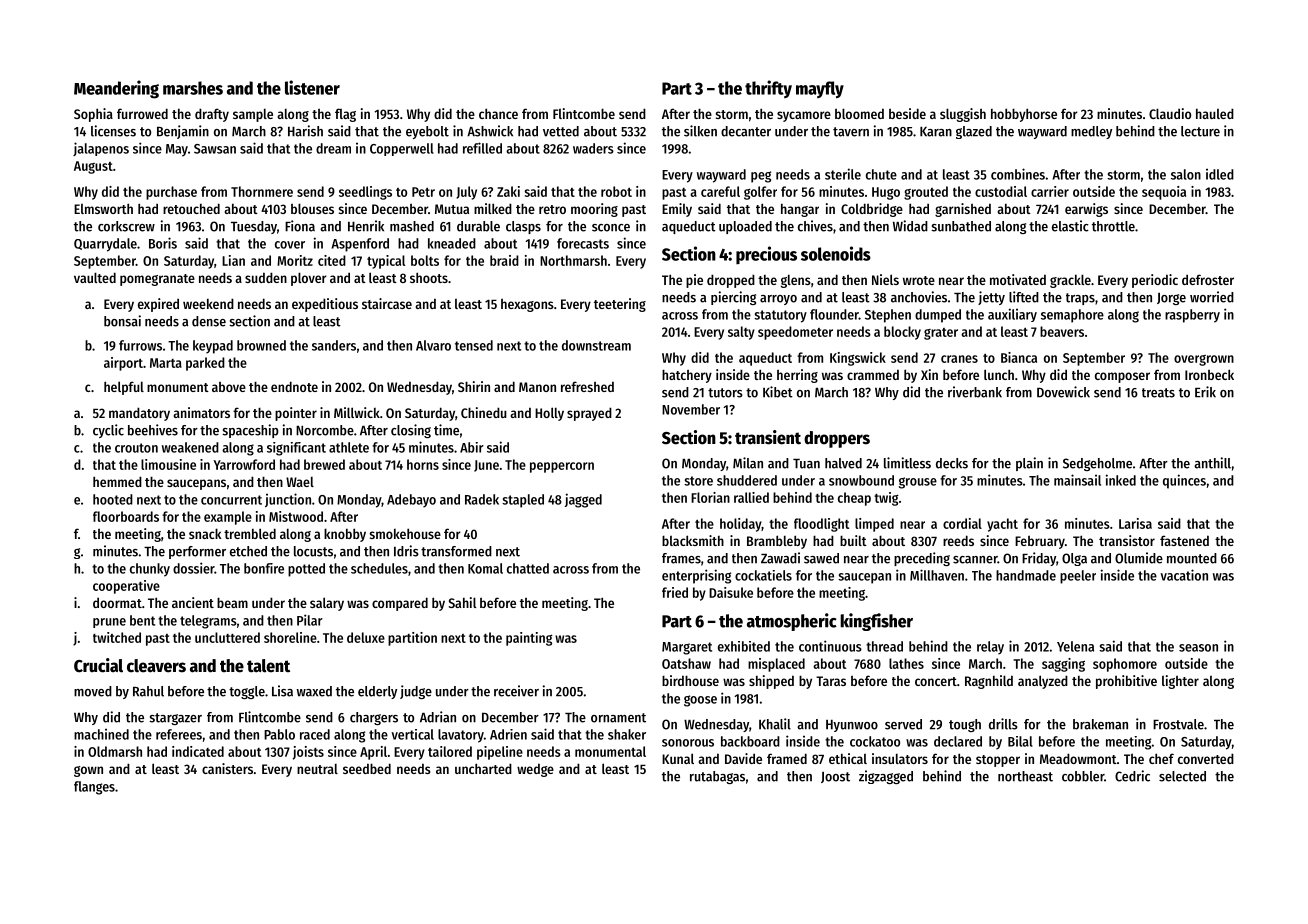  What do you see at coordinates (768, 89) in the screenshot?
I see `thrifty` at bounding box center [768, 89].
